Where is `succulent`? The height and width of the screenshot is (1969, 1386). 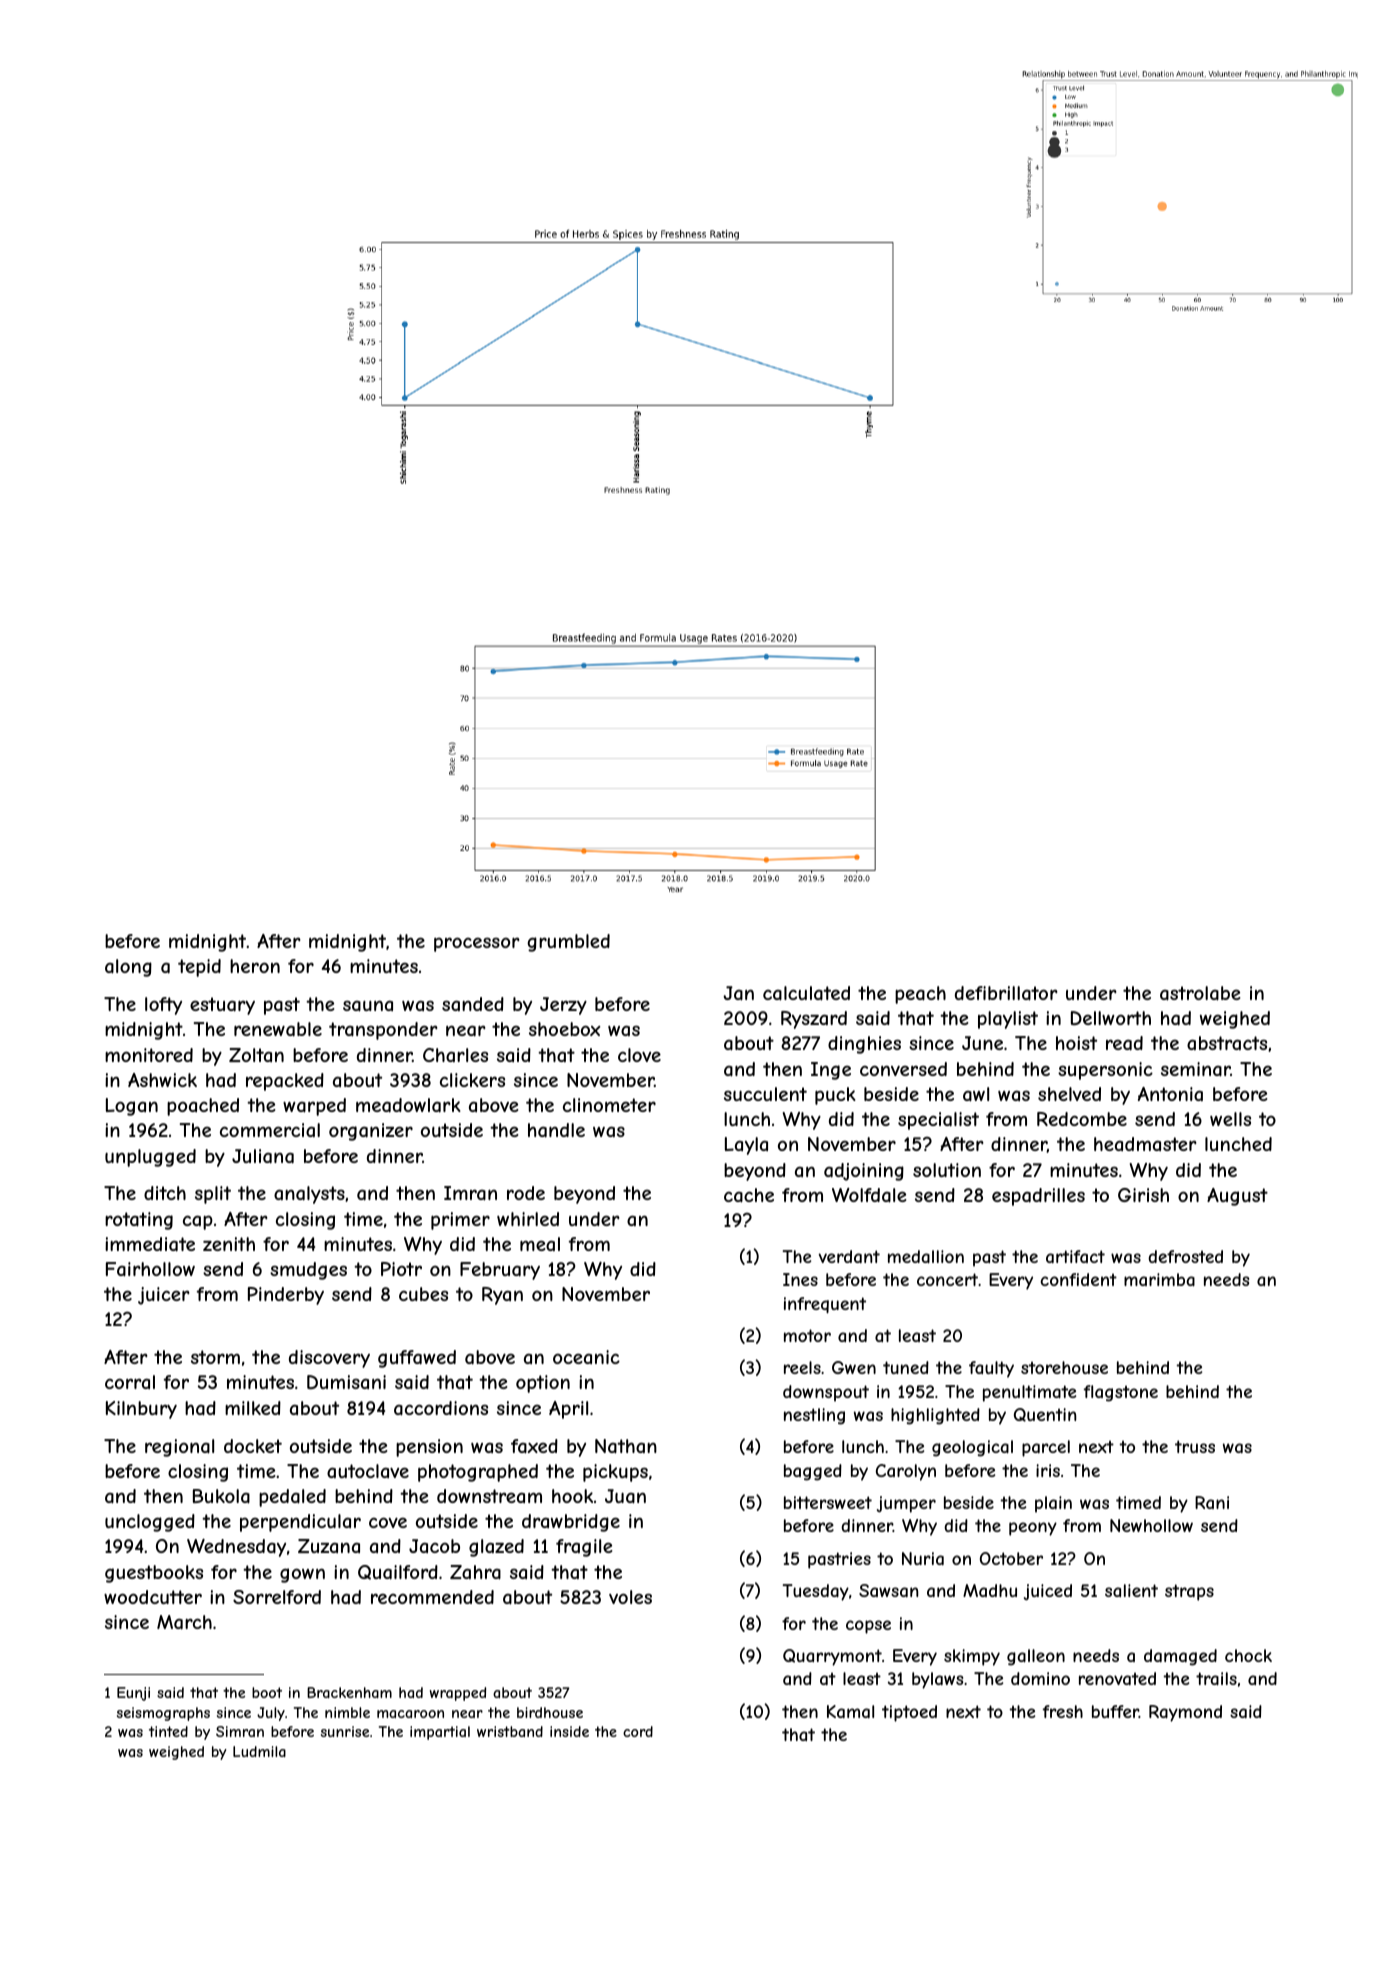
succulent is located at coordinates (765, 1094).
